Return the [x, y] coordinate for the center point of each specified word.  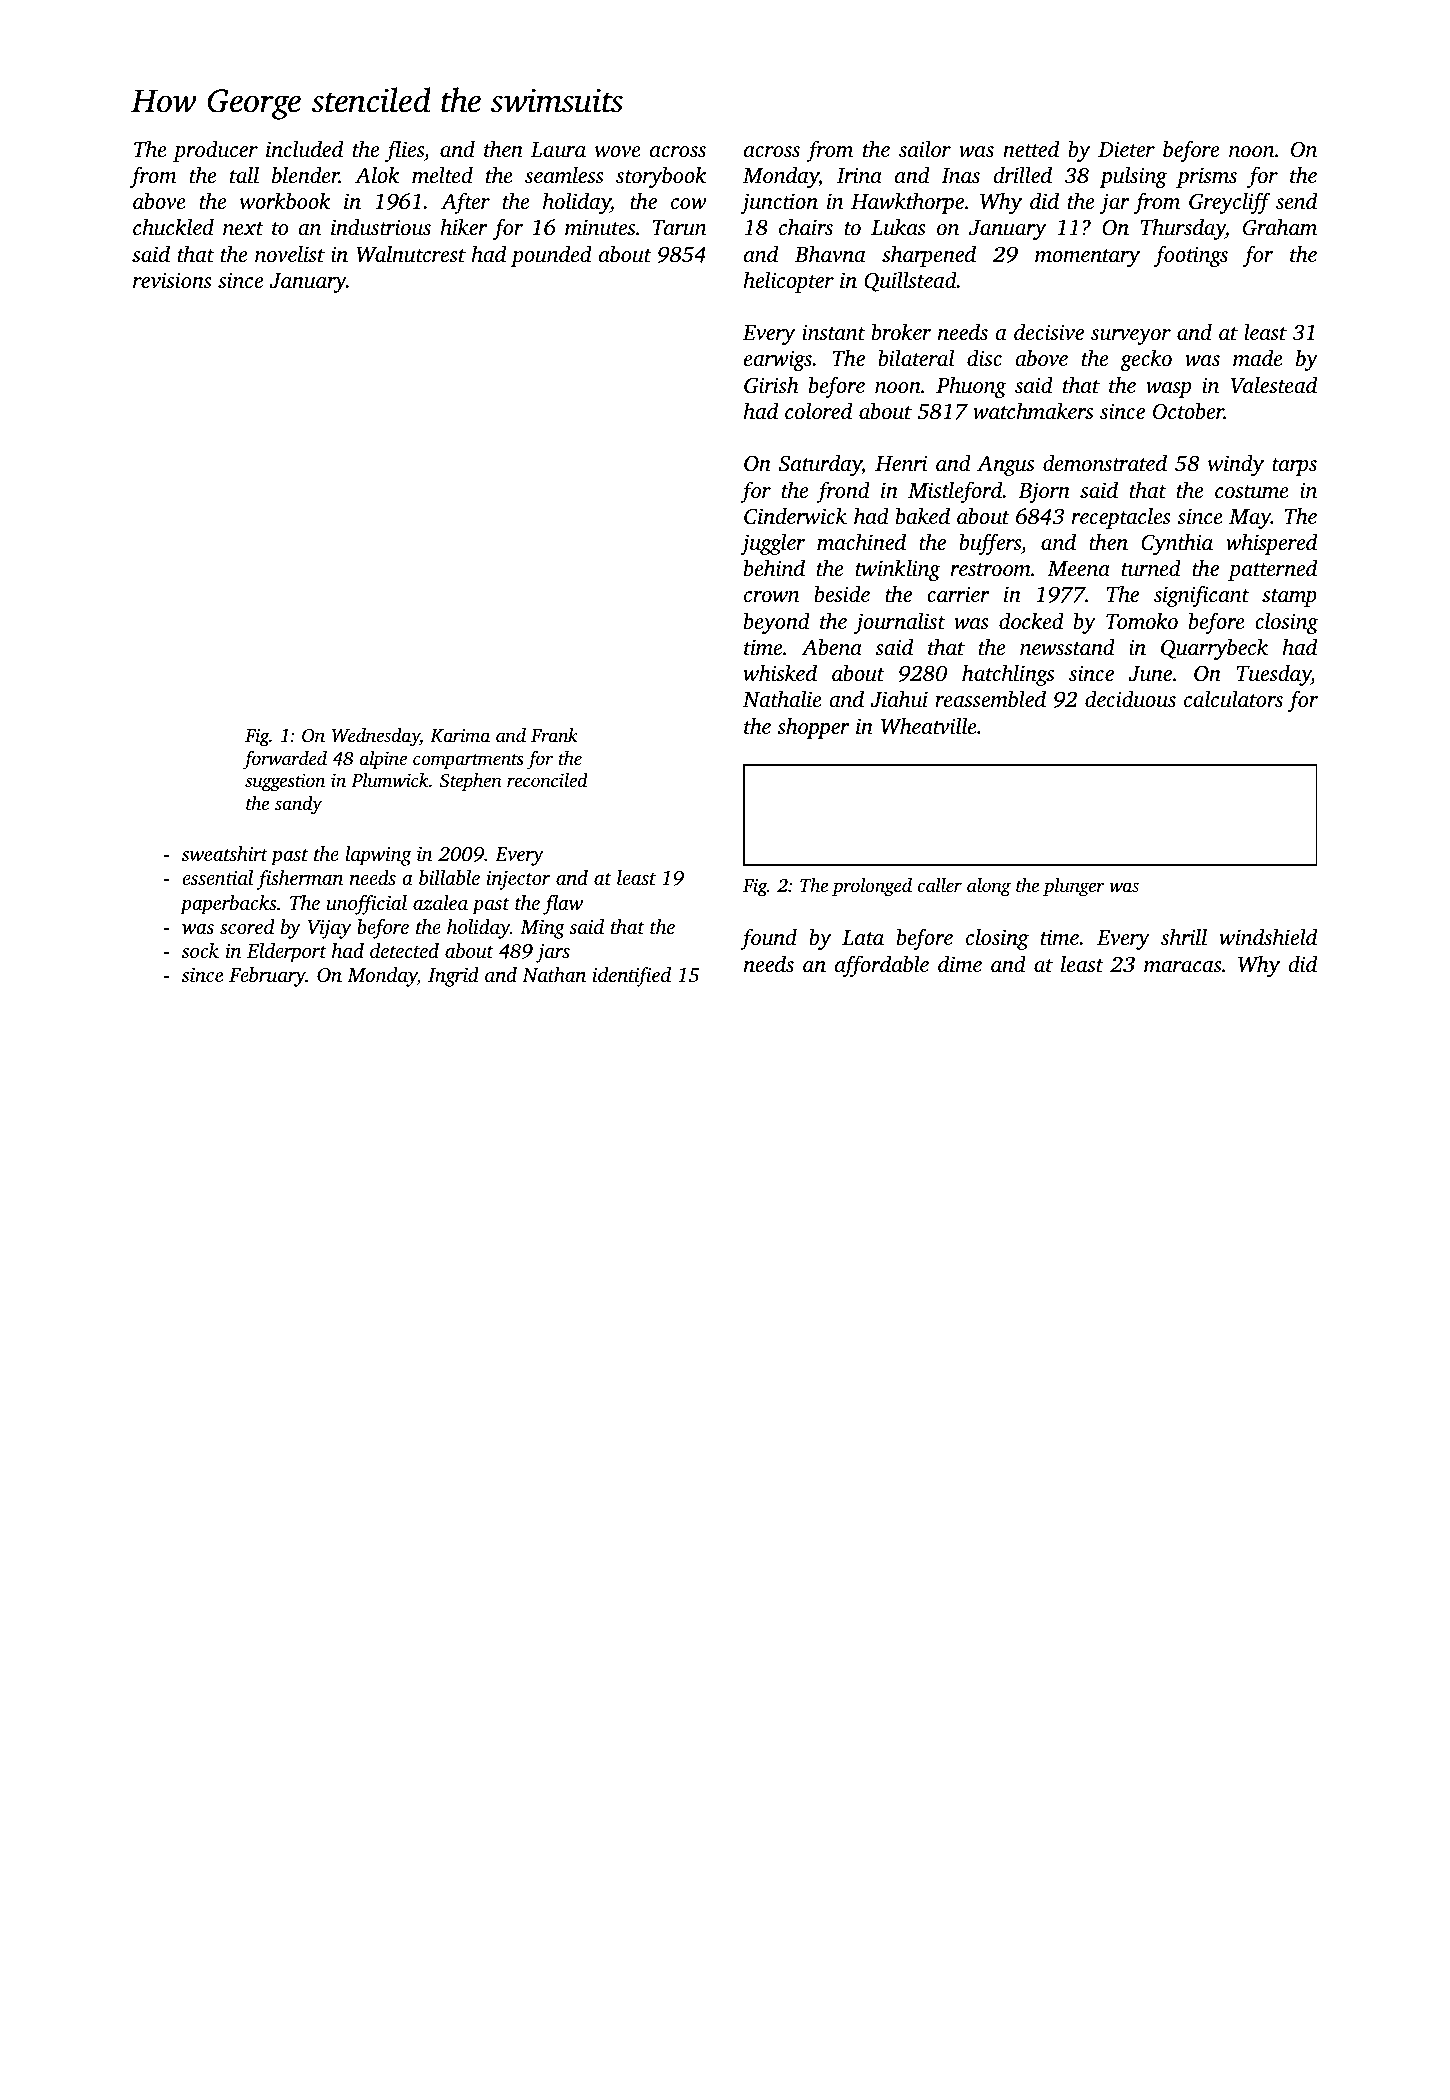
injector [519, 880]
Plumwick [390, 780]
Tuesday [1274, 675]
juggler [772, 544]
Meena [1078, 568]
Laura [558, 149]
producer [215, 151]
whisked [780, 673]
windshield [1268, 937]
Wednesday [376, 737]
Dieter [1126, 149]
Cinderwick [795, 516]
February [267, 977]
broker [901, 331]
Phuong [971, 387]
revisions [172, 280]
